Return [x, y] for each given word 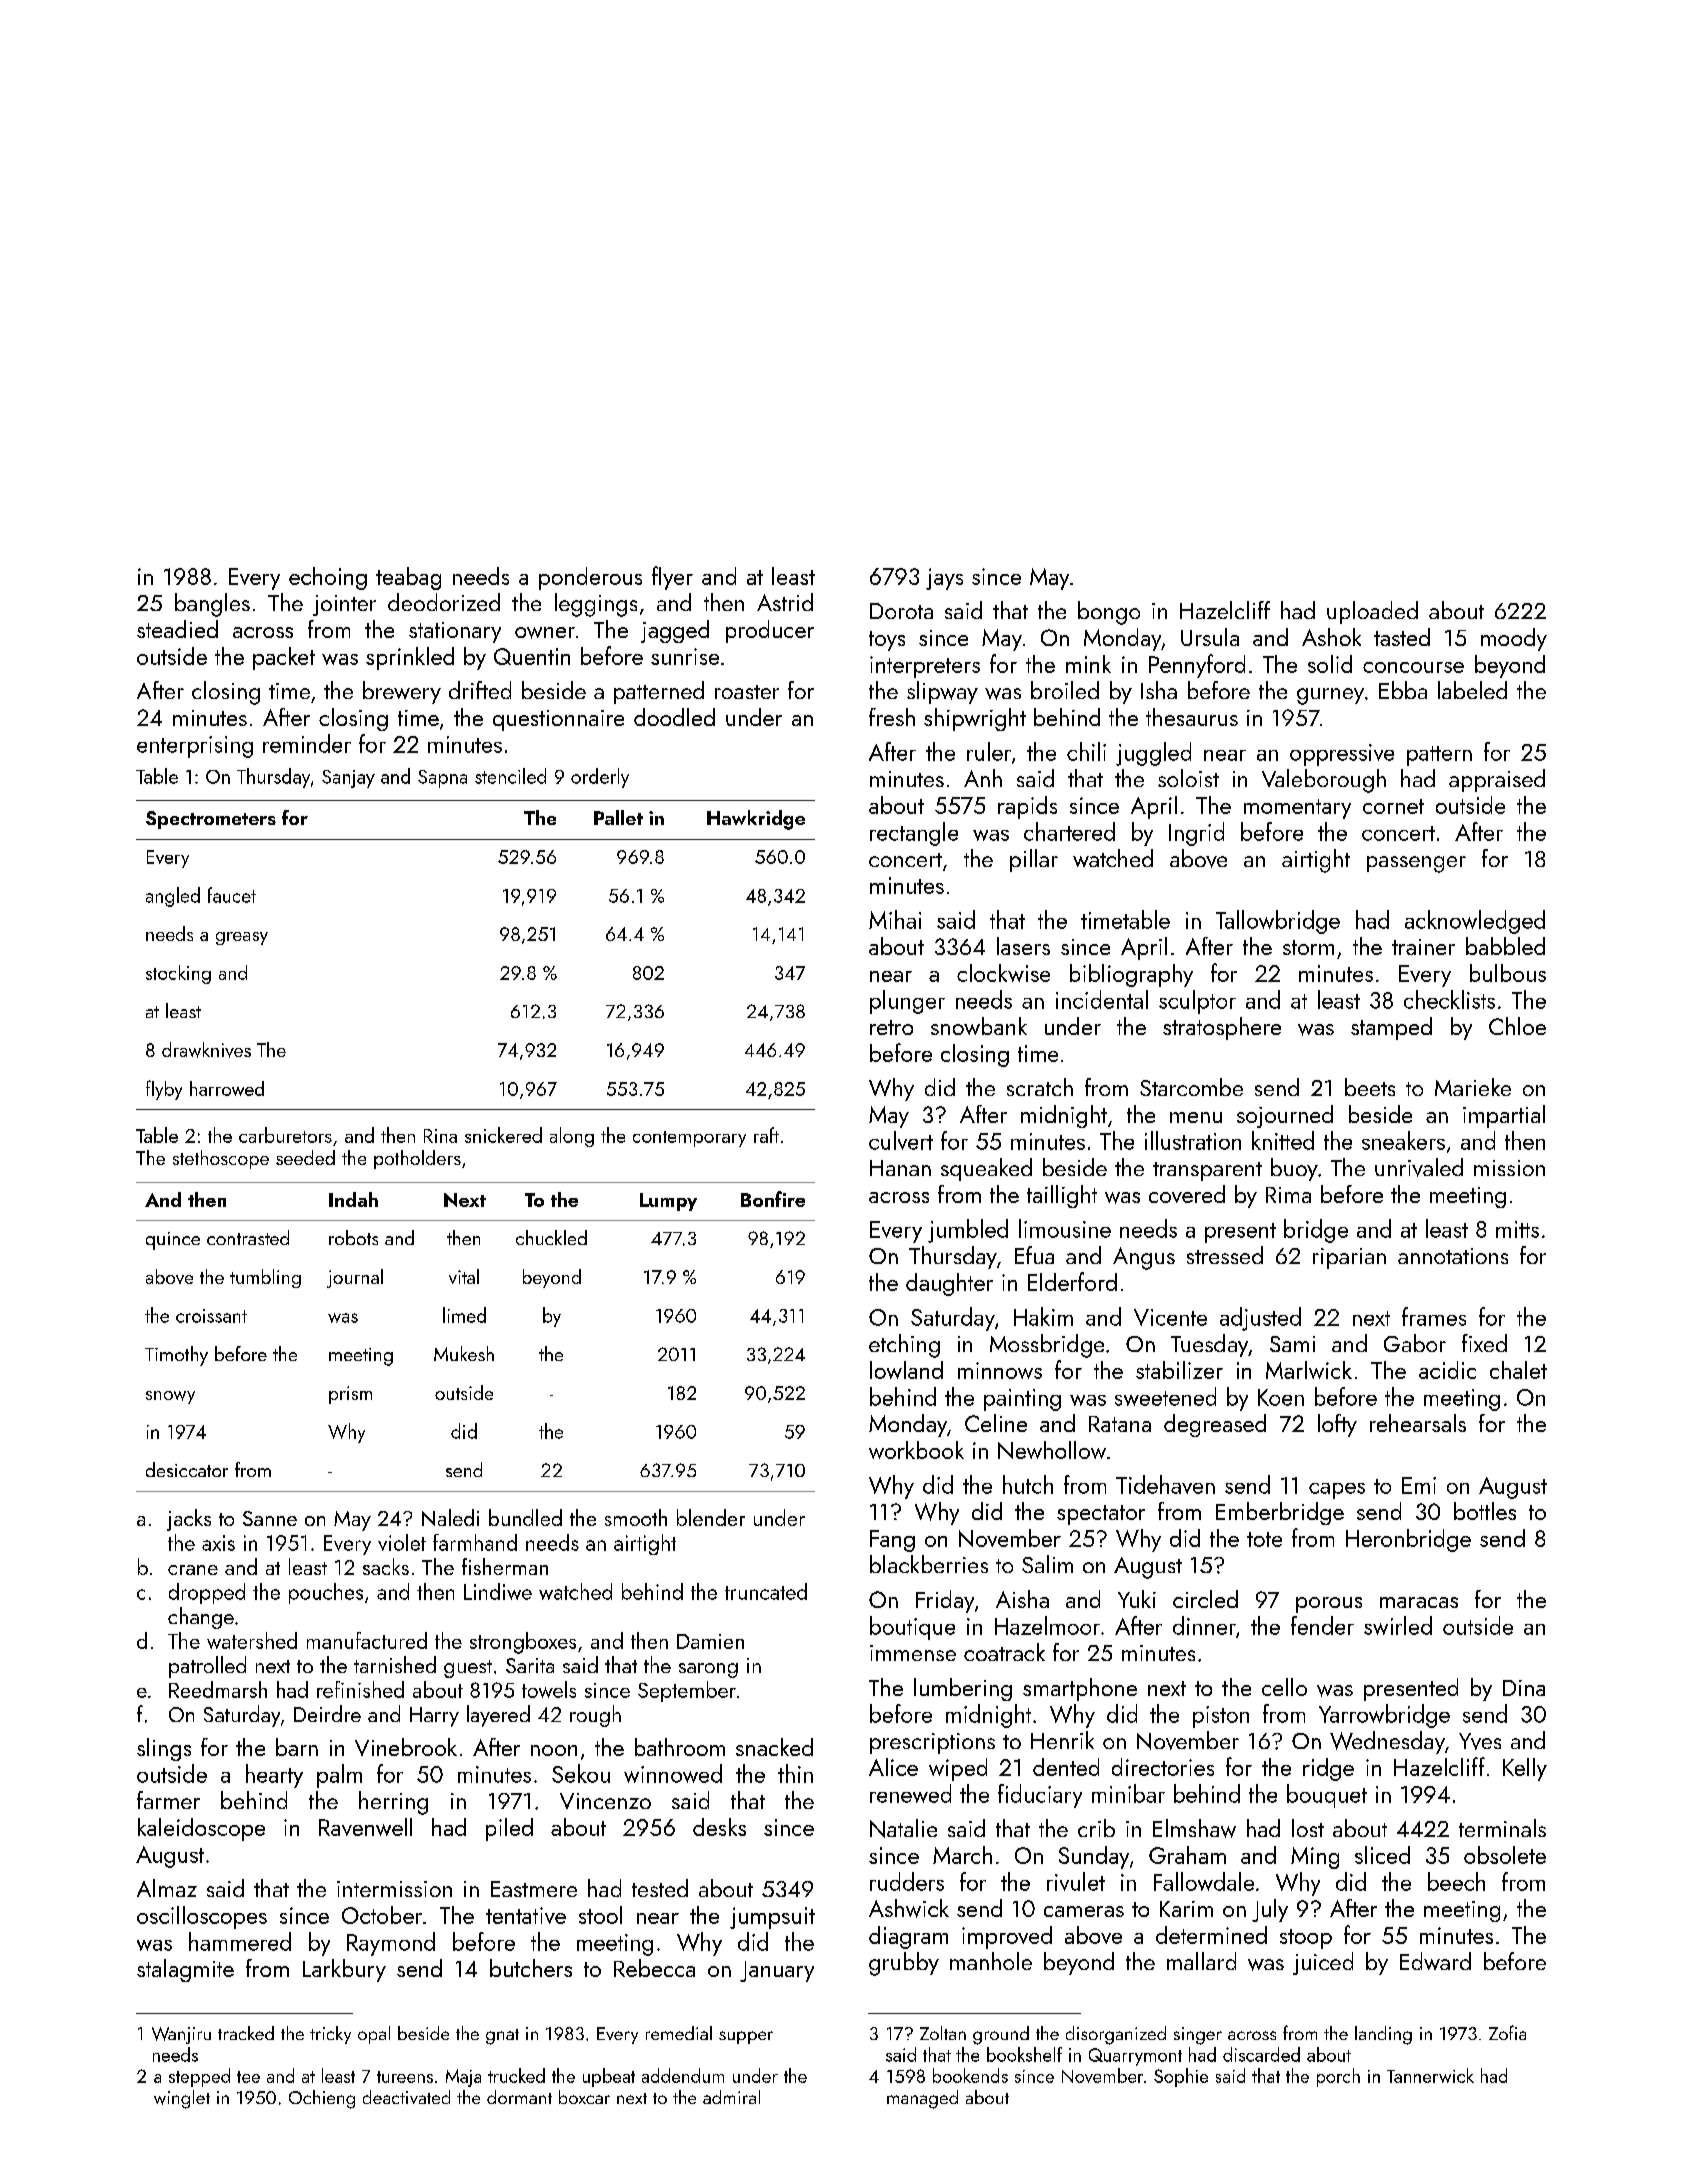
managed [922, 2099]
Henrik [1062, 1740]
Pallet [618, 817]
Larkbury [344, 1970]
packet [284, 658]
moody [1514, 639]
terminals [1502, 1828]
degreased [1215, 1425]
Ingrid [1196, 834]
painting [1022, 1400]
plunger [907, 1002]
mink [1088, 664]
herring [393, 1803]
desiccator [187, 1469]
